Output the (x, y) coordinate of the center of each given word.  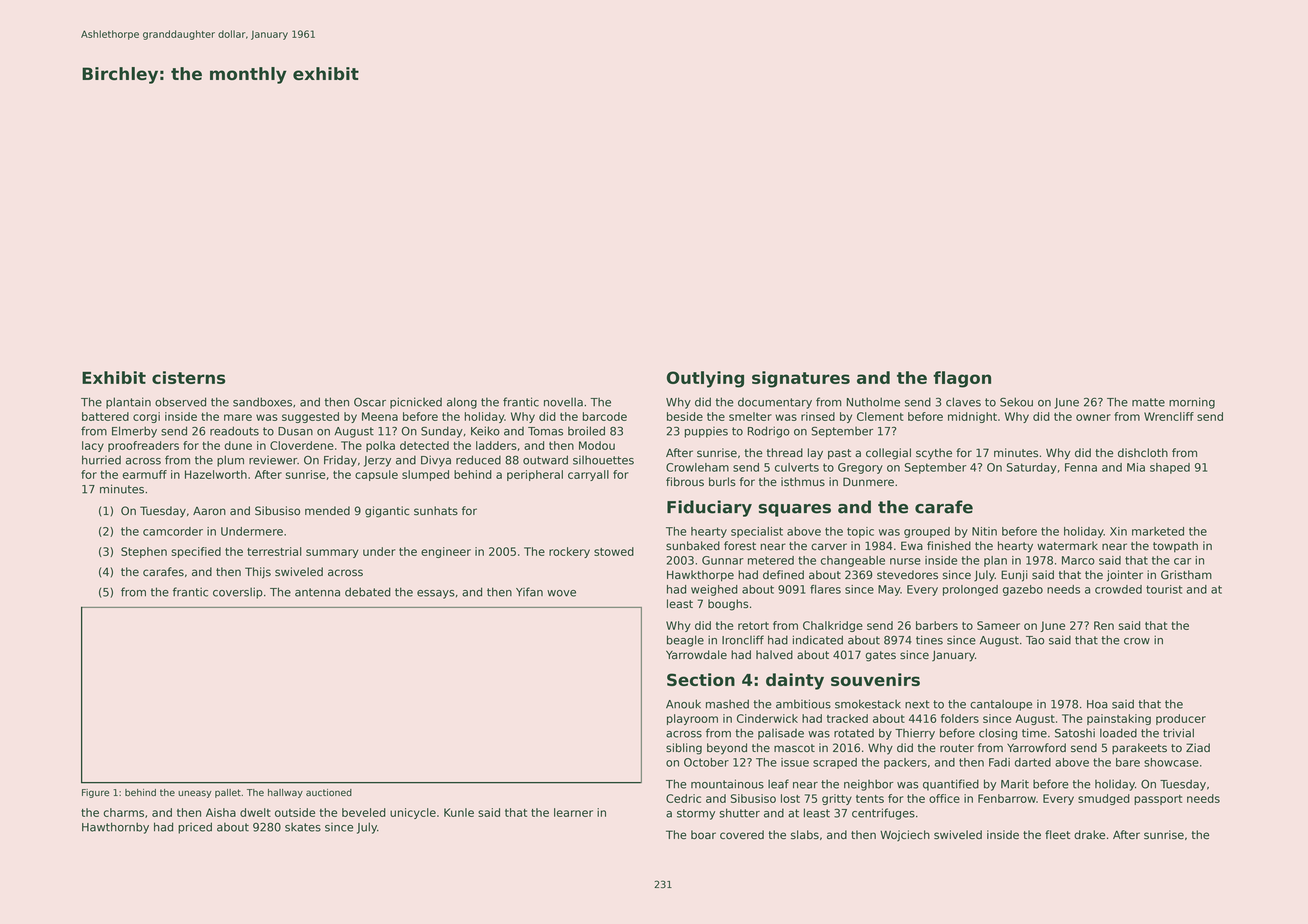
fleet (1057, 834)
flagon (962, 379)
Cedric (683, 798)
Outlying (705, 379)
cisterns (188, 377)
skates (303, 827)
